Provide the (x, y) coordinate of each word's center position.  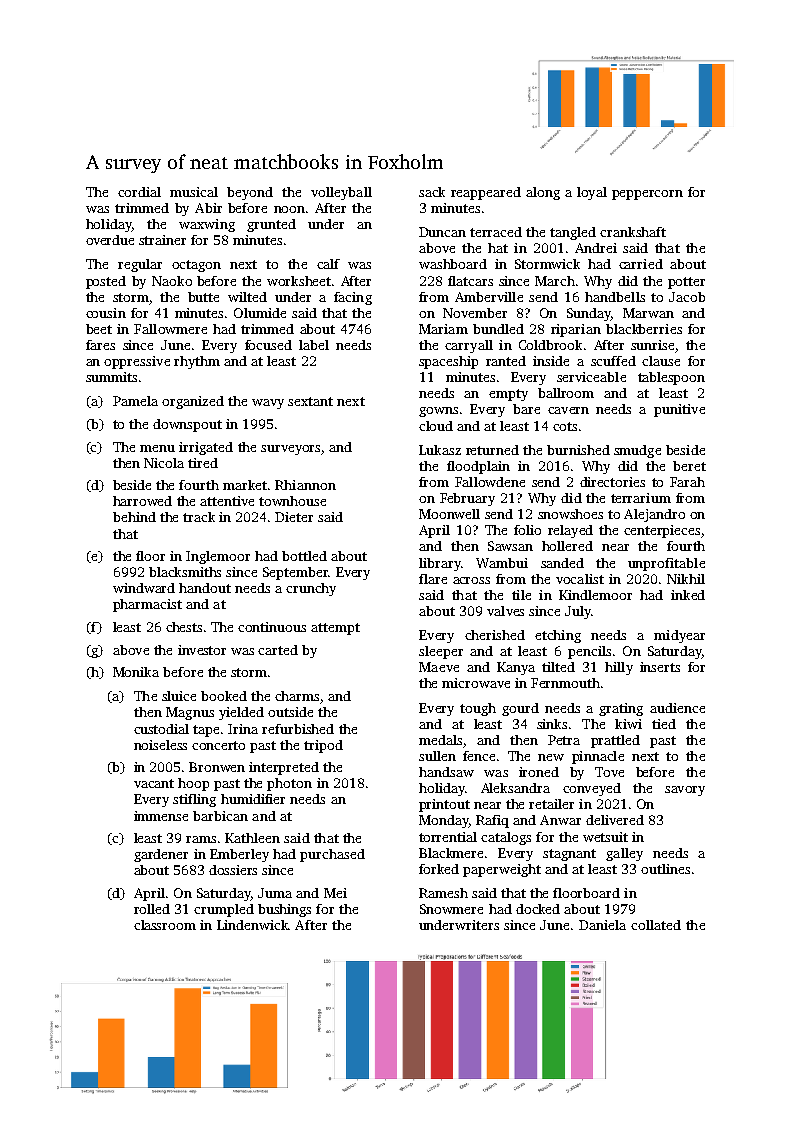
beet (99, 329)
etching (558, 636)
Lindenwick (253, 925)
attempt (335, 629)
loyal (592, 193)
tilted (558, 667)
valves (505, 611)
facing (353, 298)
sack (432, 192)
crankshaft (633, 232)
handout (205, 588)
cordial (139, 192)
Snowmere (451, 909)
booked (224, 696)
